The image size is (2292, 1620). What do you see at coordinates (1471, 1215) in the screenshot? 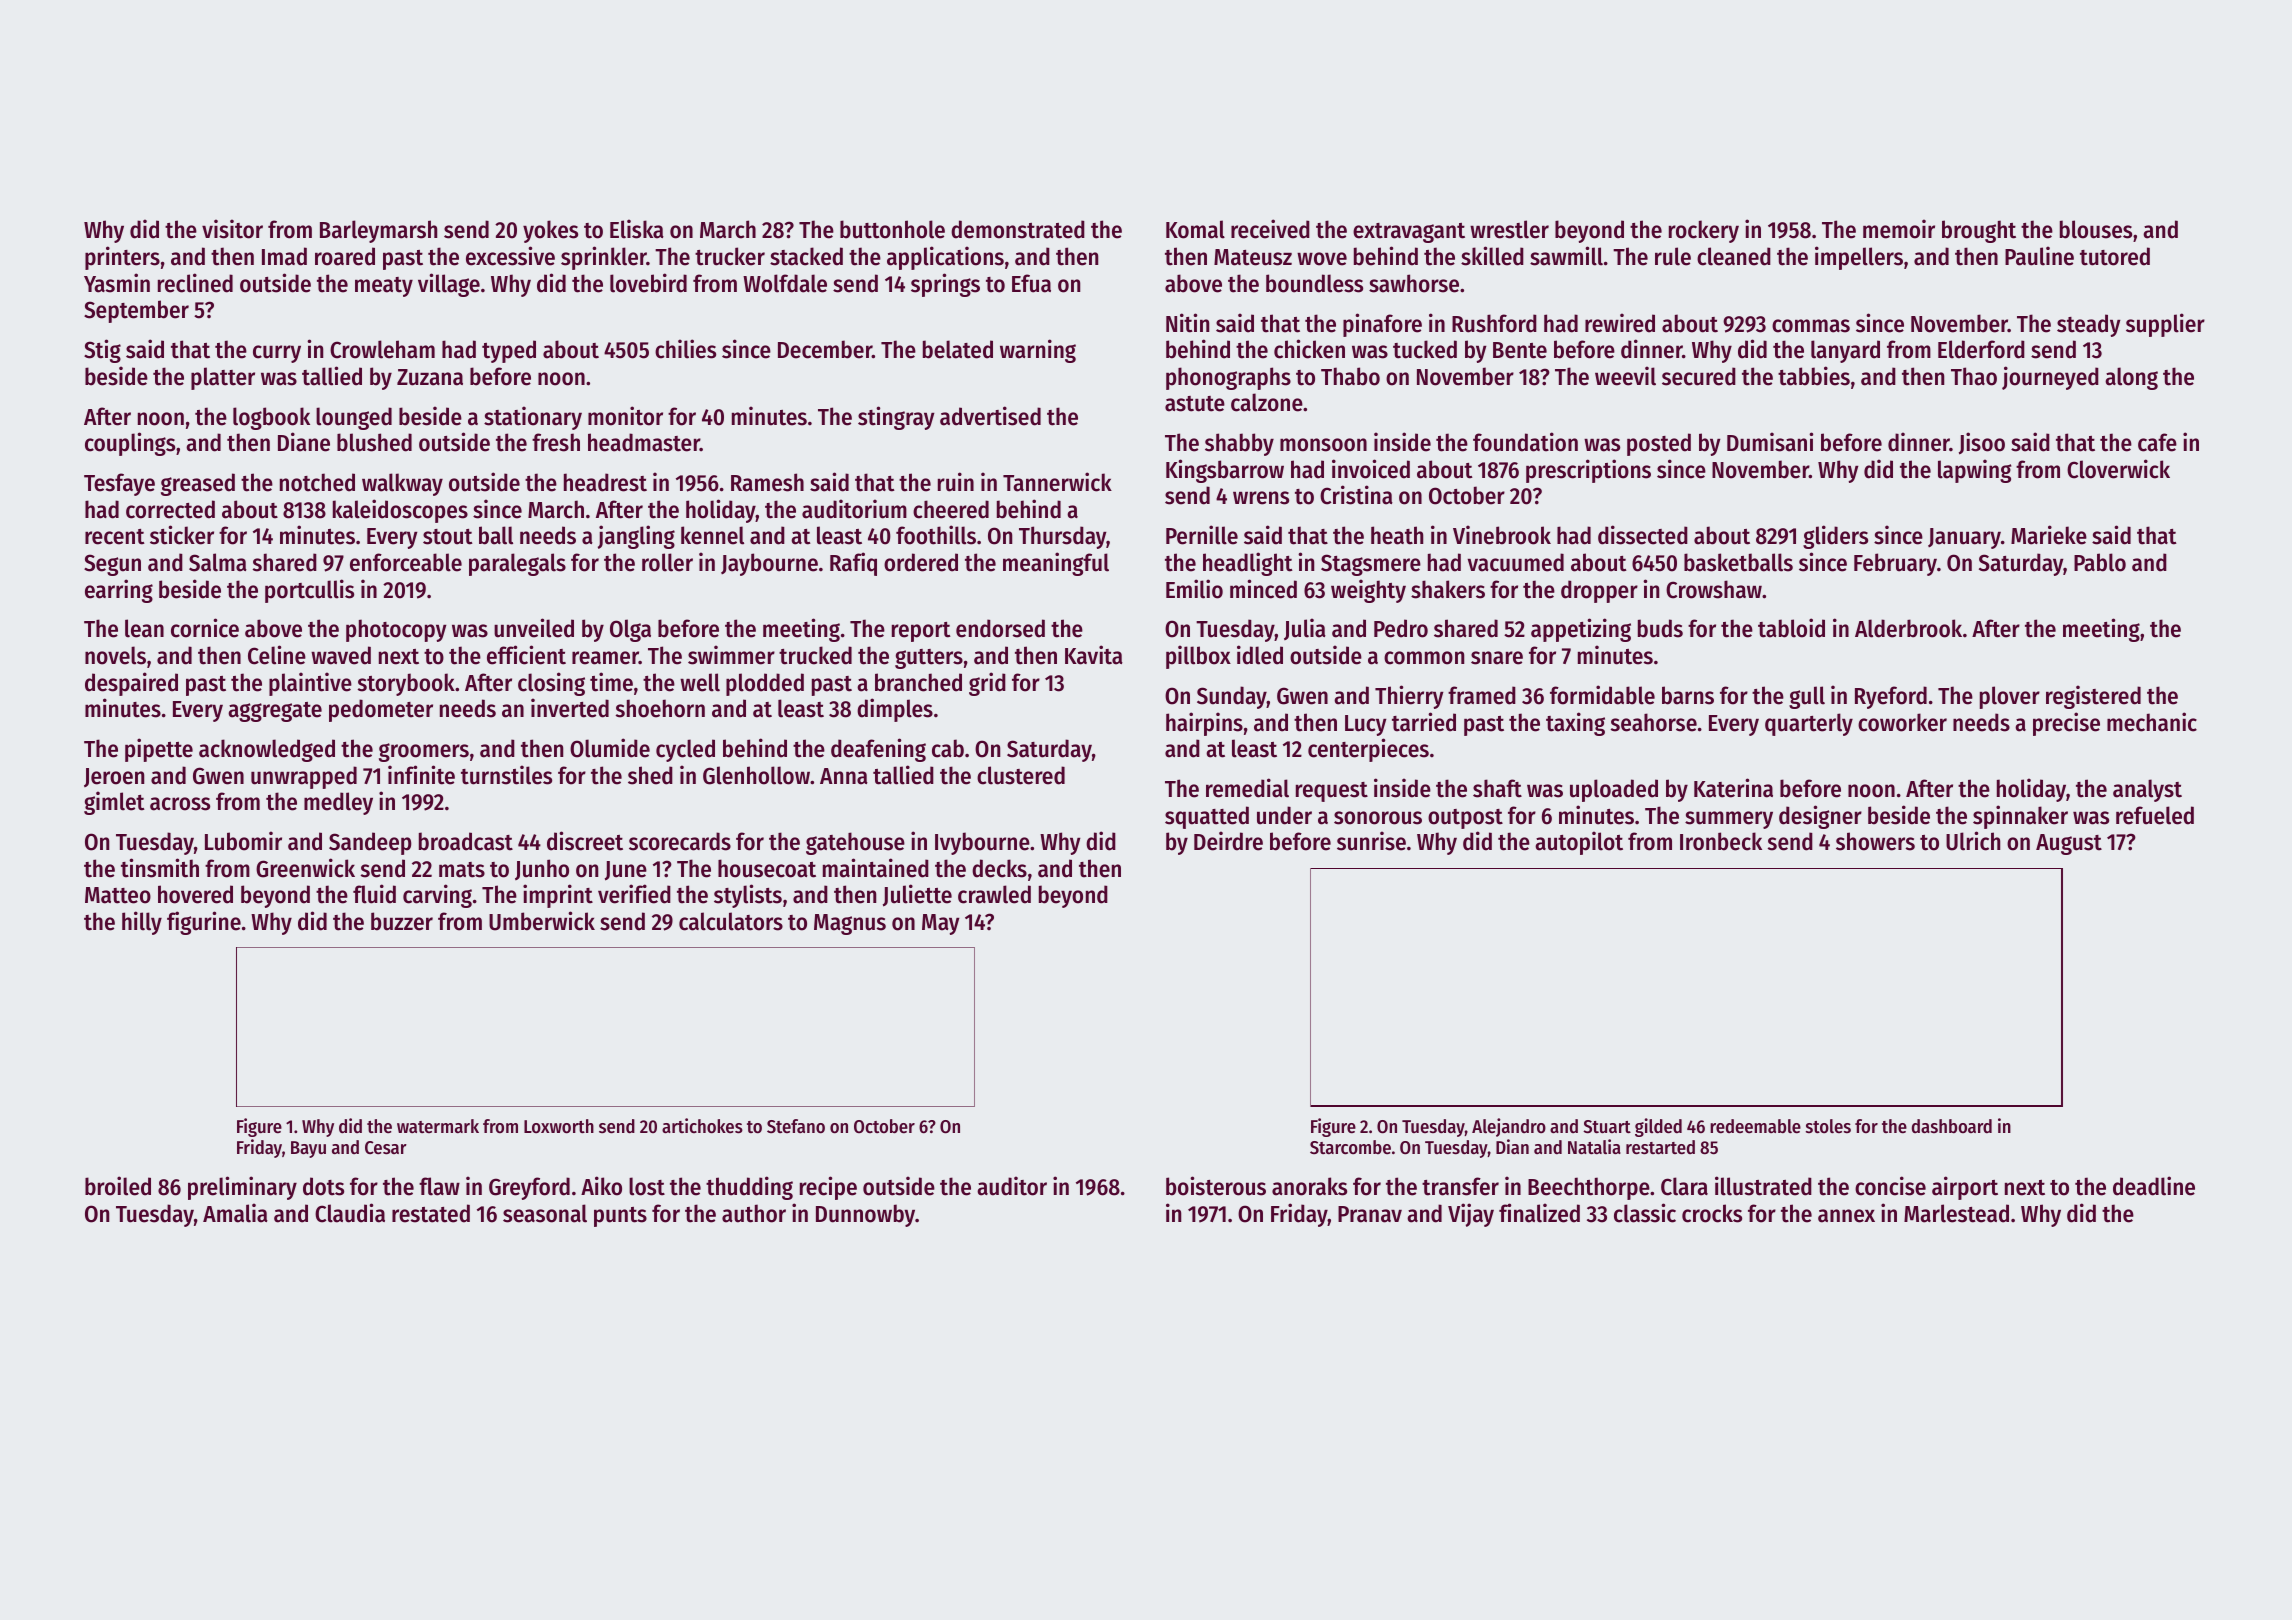
I see `Vijay` at bounding box center [1471, 1215].
